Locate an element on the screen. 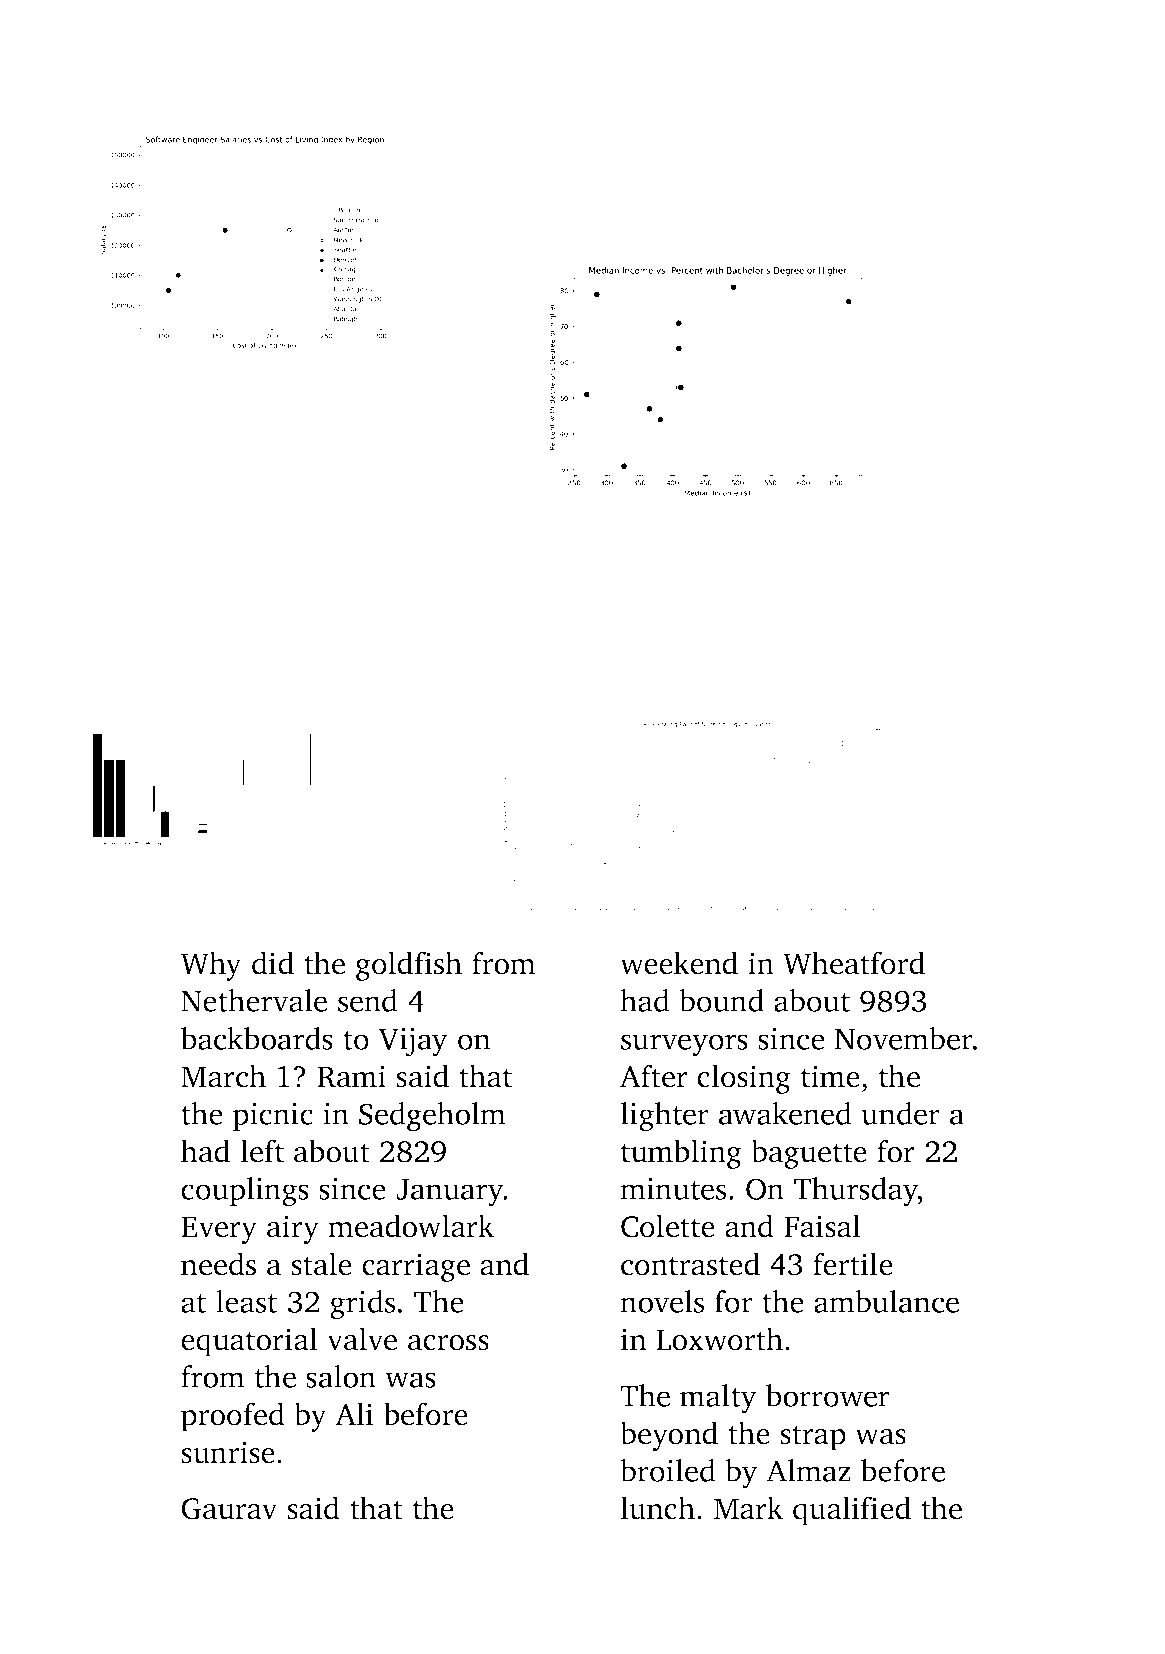  backboards is located at coordinates (257, 1038).
